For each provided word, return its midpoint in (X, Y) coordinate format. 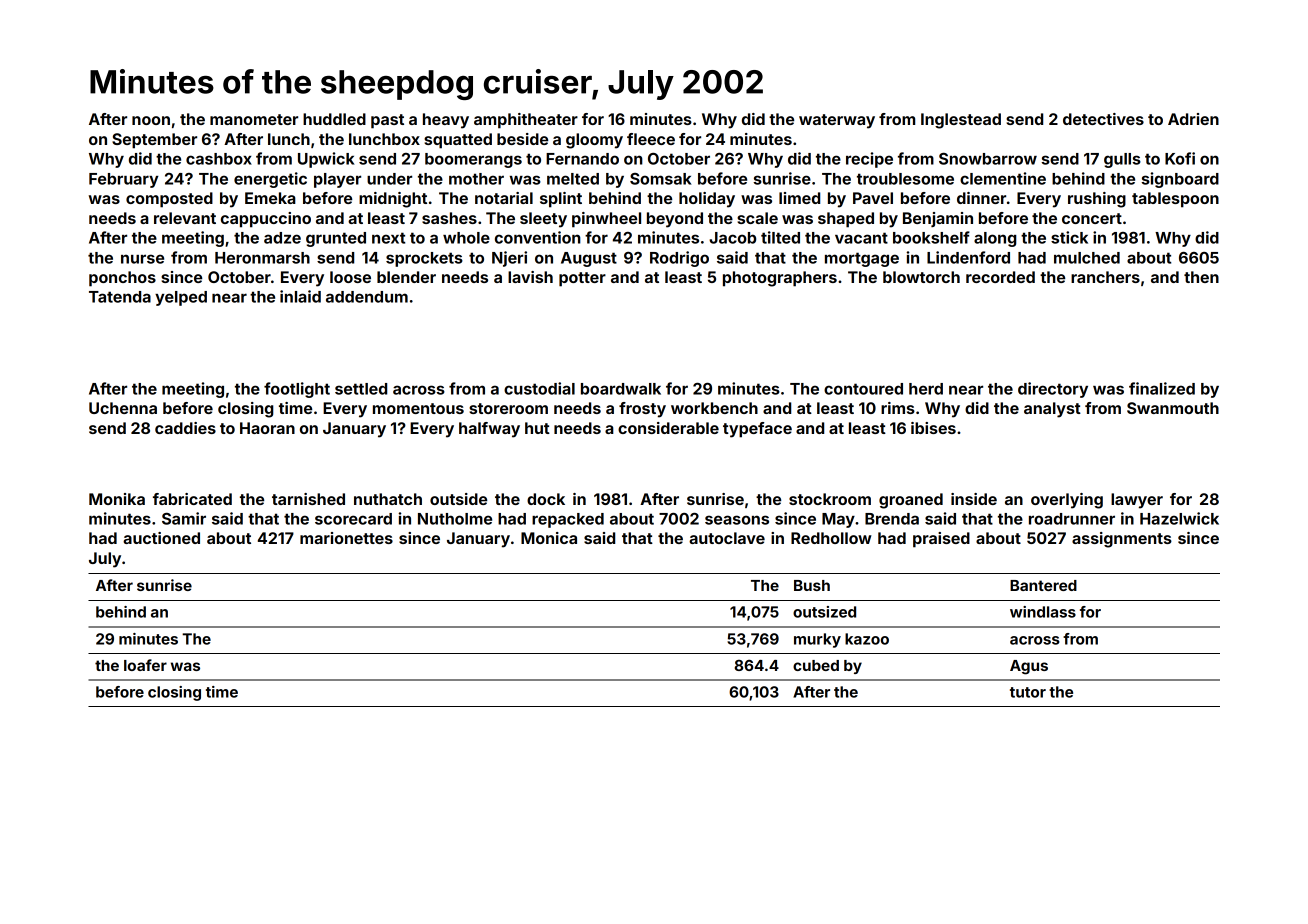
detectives (1103, 119)
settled (361, 389)
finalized (1162, 388)
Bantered (1043, 585)
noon (151, 120)
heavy (446, 121)
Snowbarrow (988, 159)
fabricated (192, 499)
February (124, 180)
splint (561, 200)
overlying (1067, 501)
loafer (145, 665)
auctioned (161, 538)
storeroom (508, 408)
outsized (824, 612)
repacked (568, 520)
